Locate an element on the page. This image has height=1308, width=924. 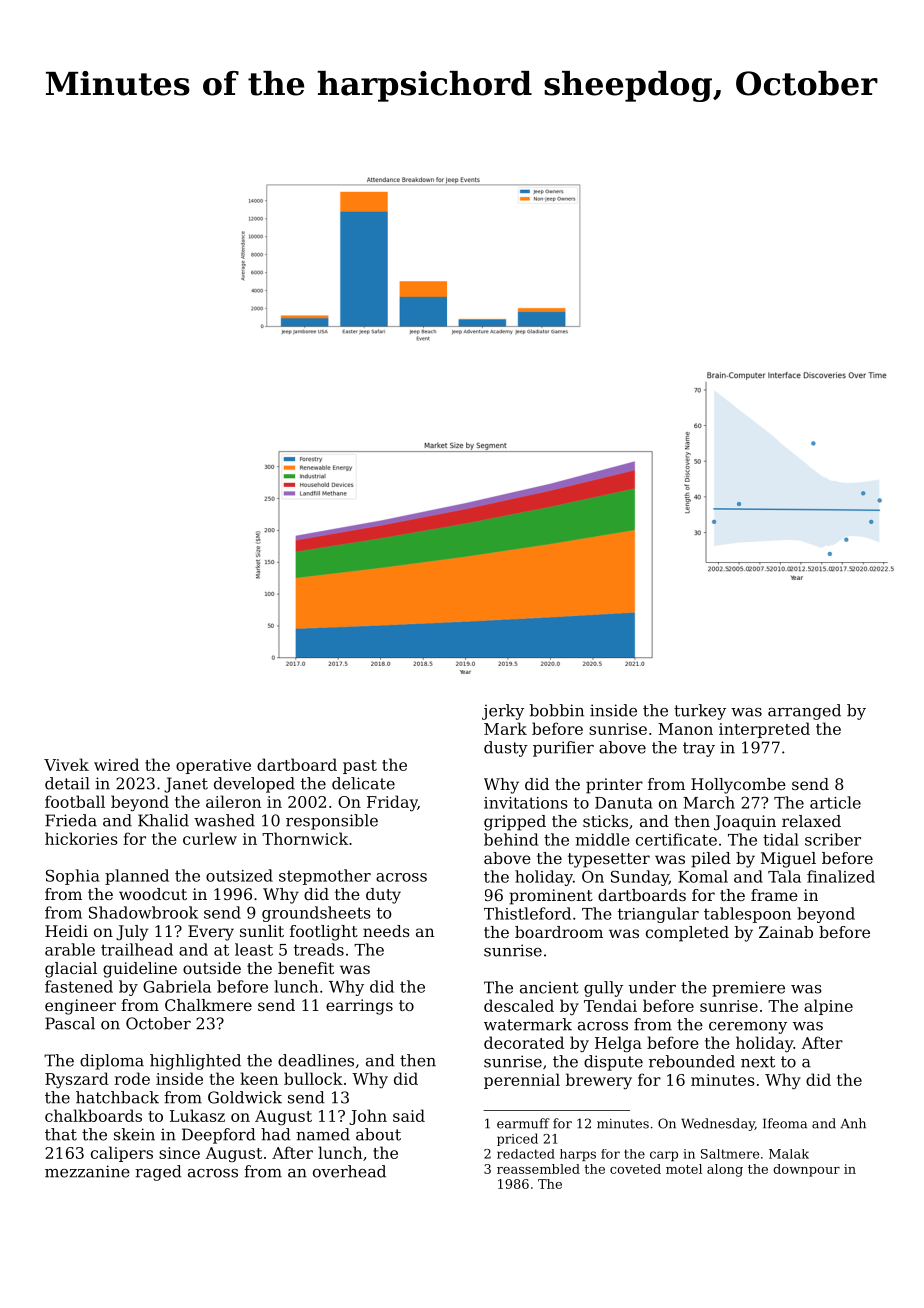
reassembled is located at coordinates (538, 1169).
